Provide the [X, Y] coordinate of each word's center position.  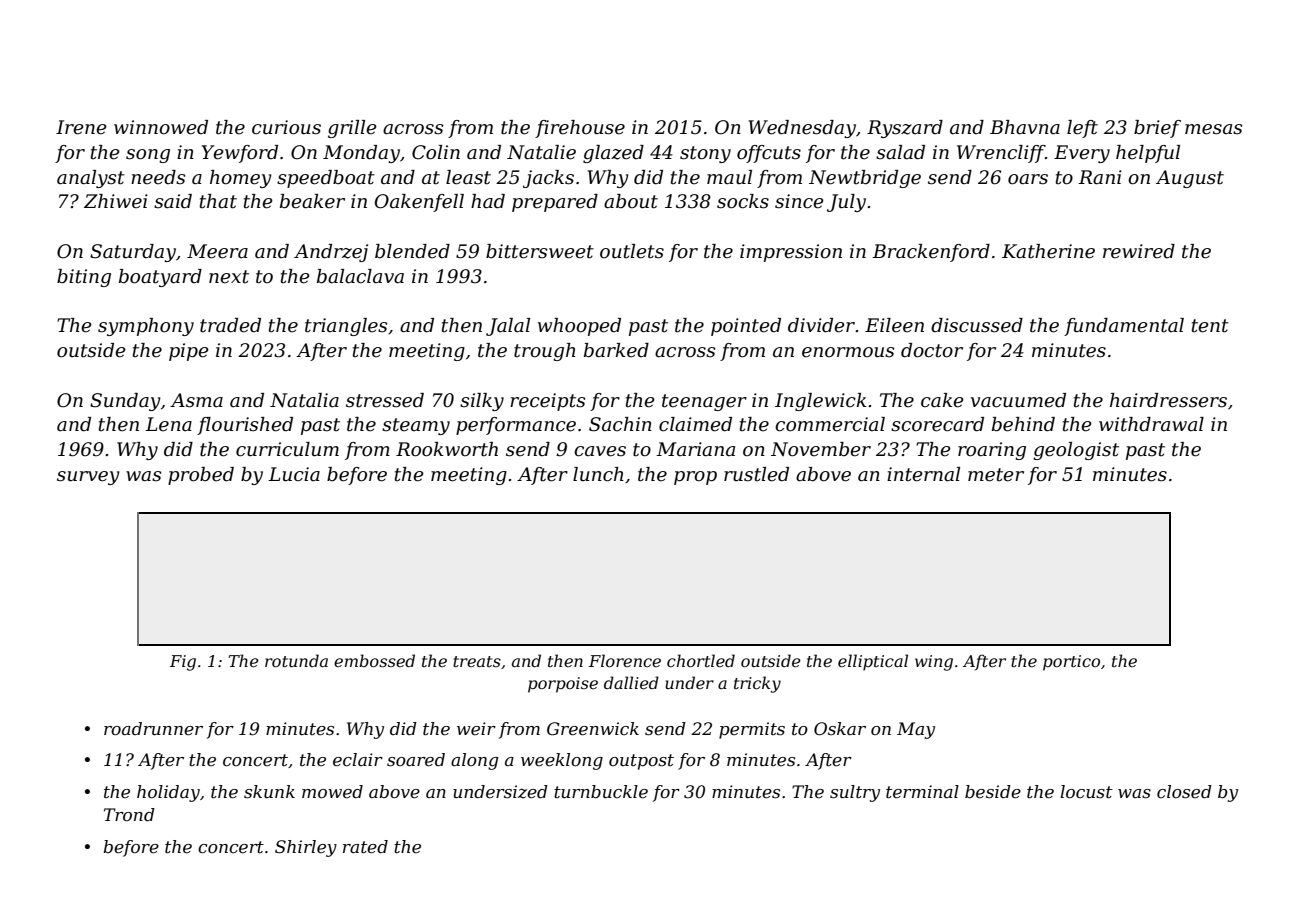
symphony [146, 327]
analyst [91, 179]
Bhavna [1025, 127]
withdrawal [1151, 424]
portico [1071, 663]
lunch [598, 474]
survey [88, 478]
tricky [757, 684]
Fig [183, 663]
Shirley [306, 848]
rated [365, 847]
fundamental [1124, 327]
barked [616, 350]
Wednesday [802, 129]
